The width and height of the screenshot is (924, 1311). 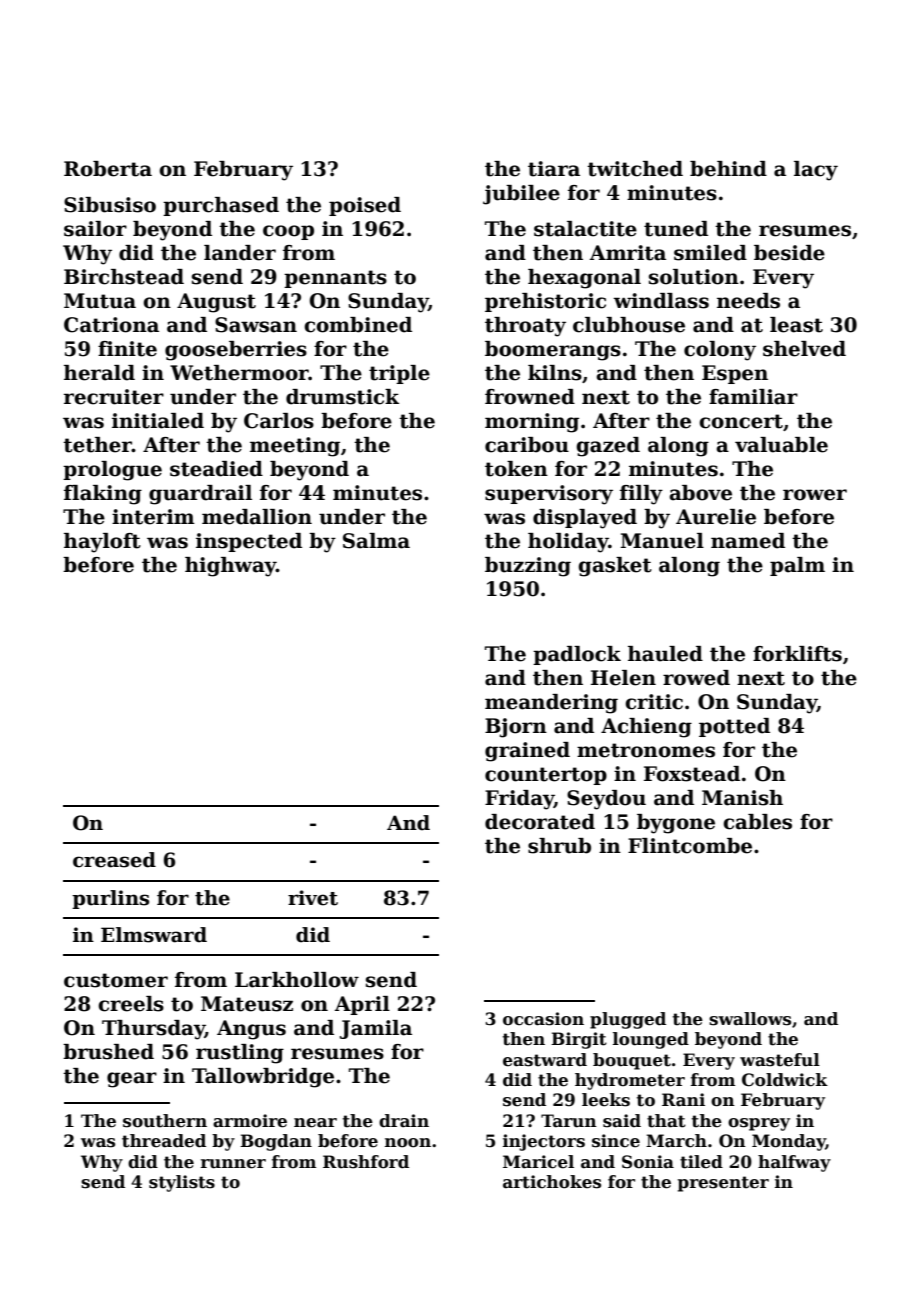 What do you see at coordinates (165, 1121) in the screenshot?
I see `southern` at bounding box center [165, 1121].
